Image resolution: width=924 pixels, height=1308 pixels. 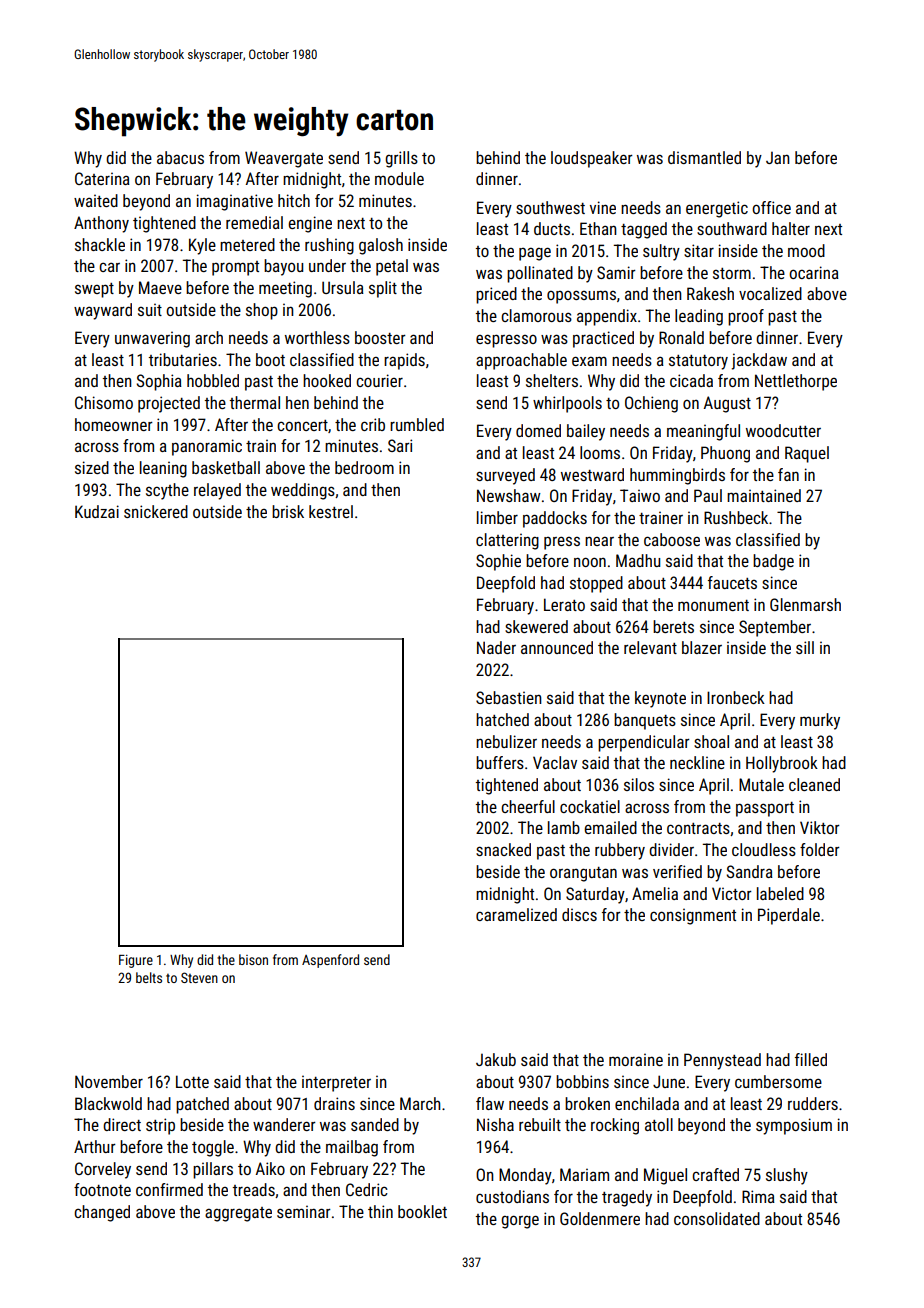 I want to click on neckline, so click(x=697, y=762).
